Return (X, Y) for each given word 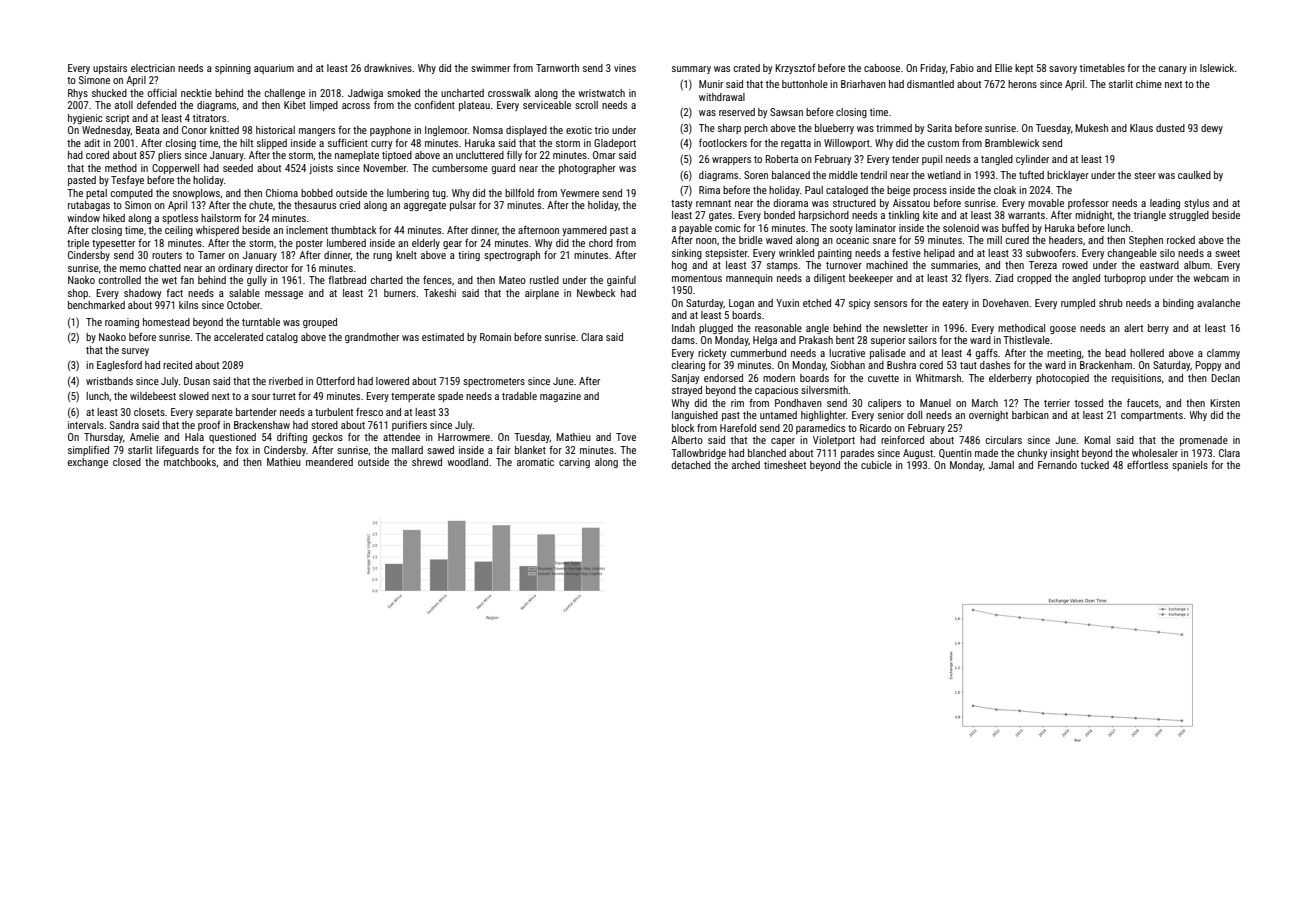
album (1197, 265)
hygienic (85, 119)
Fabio (962, 68)
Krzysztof (795, 69)
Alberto (687, 440)
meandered (329, 462)
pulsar (463, 206)
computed (132, 194)
